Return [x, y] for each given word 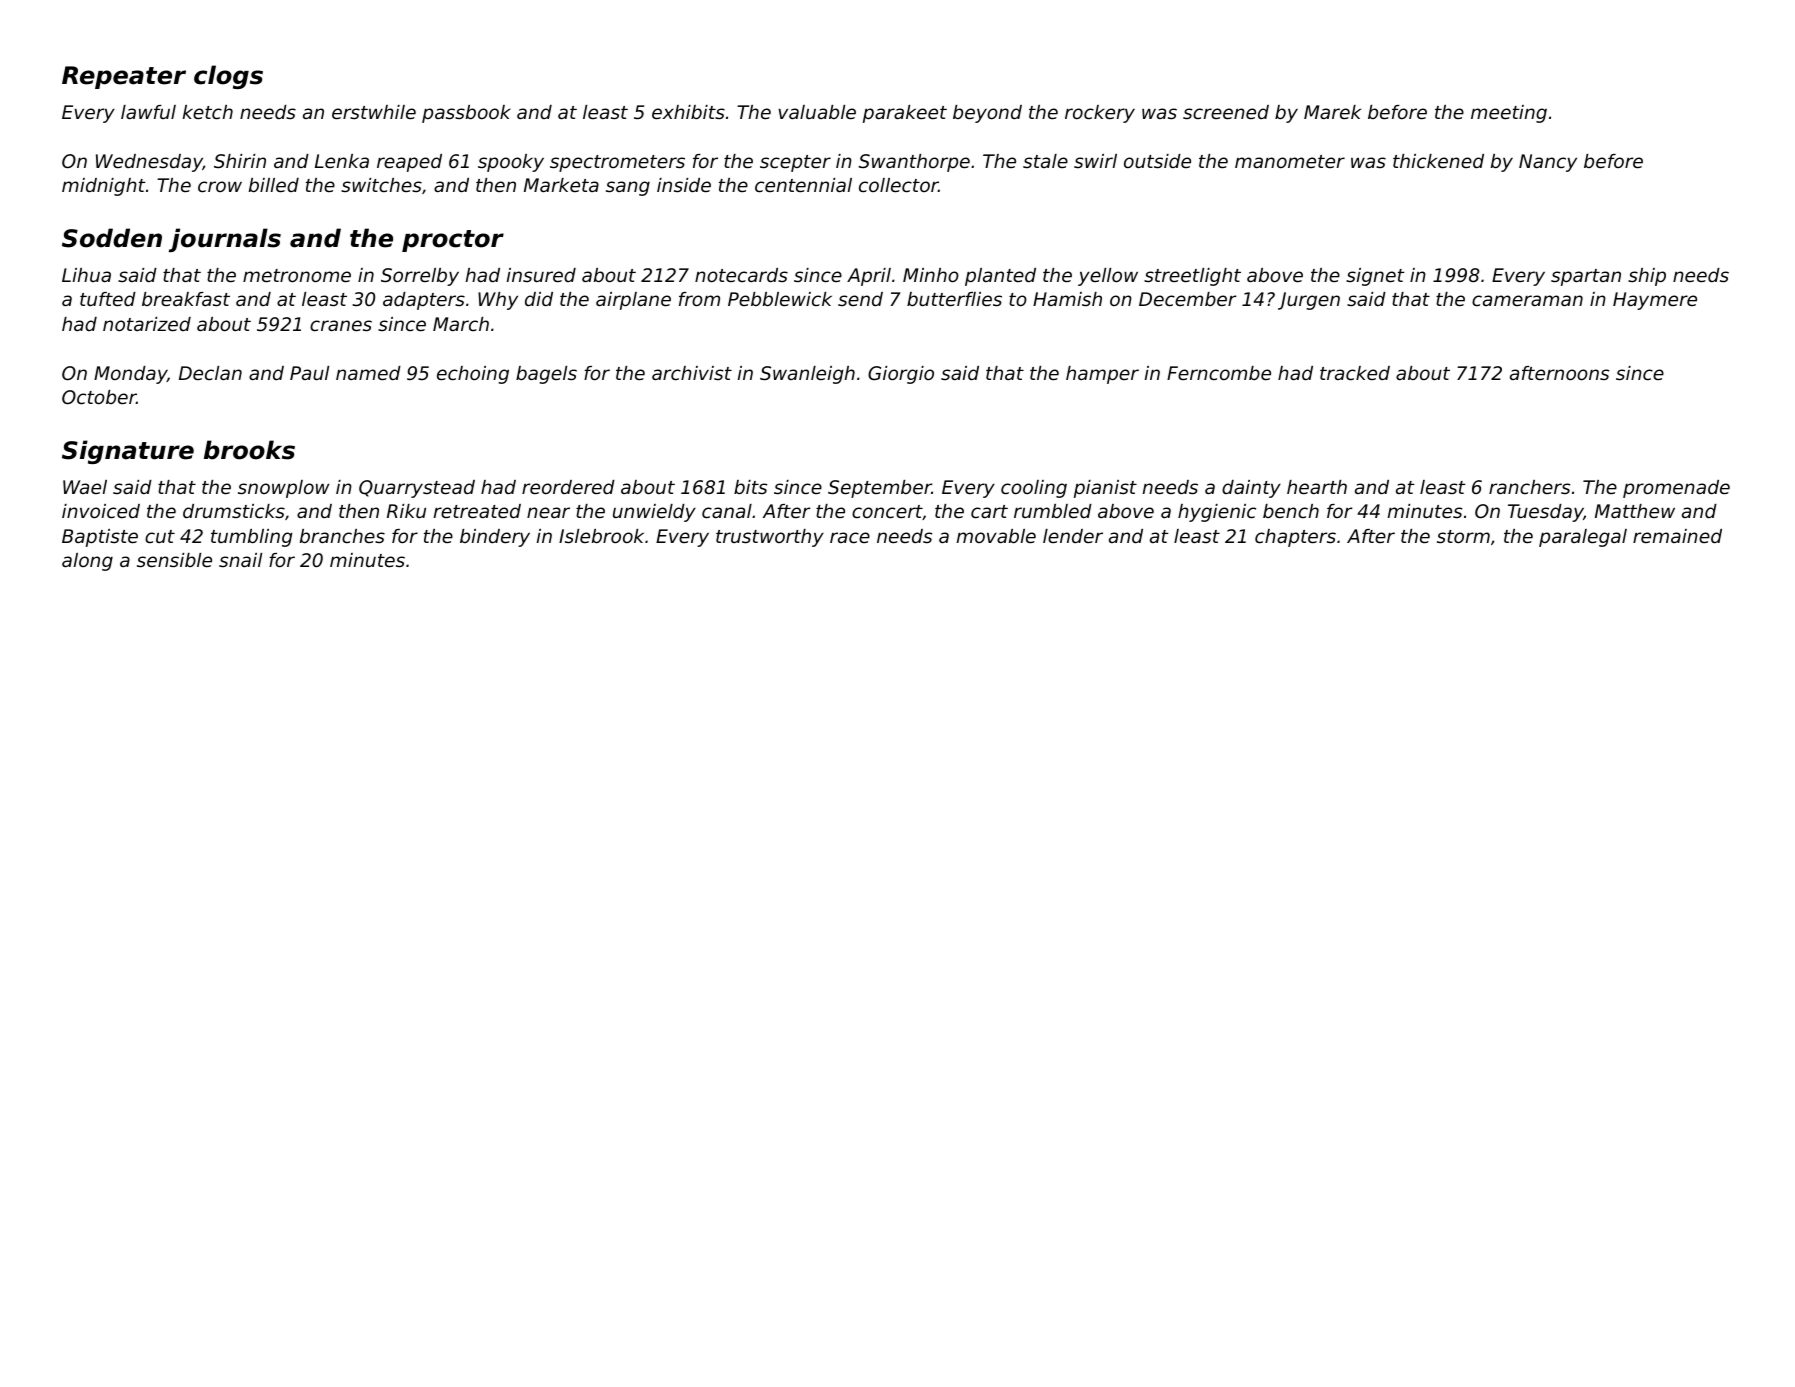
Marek [1332, 112]
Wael [85, 487]
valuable [817, 112]
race [850, 537]
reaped [409, 163]
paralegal [1583, 538]
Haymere [1655, 301]
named [368, 373]
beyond [987, 114]
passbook [466, 114]
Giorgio [901, 375]
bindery [495, 538]
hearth [1317, 487]
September [880, 489]
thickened [1438, 161]
